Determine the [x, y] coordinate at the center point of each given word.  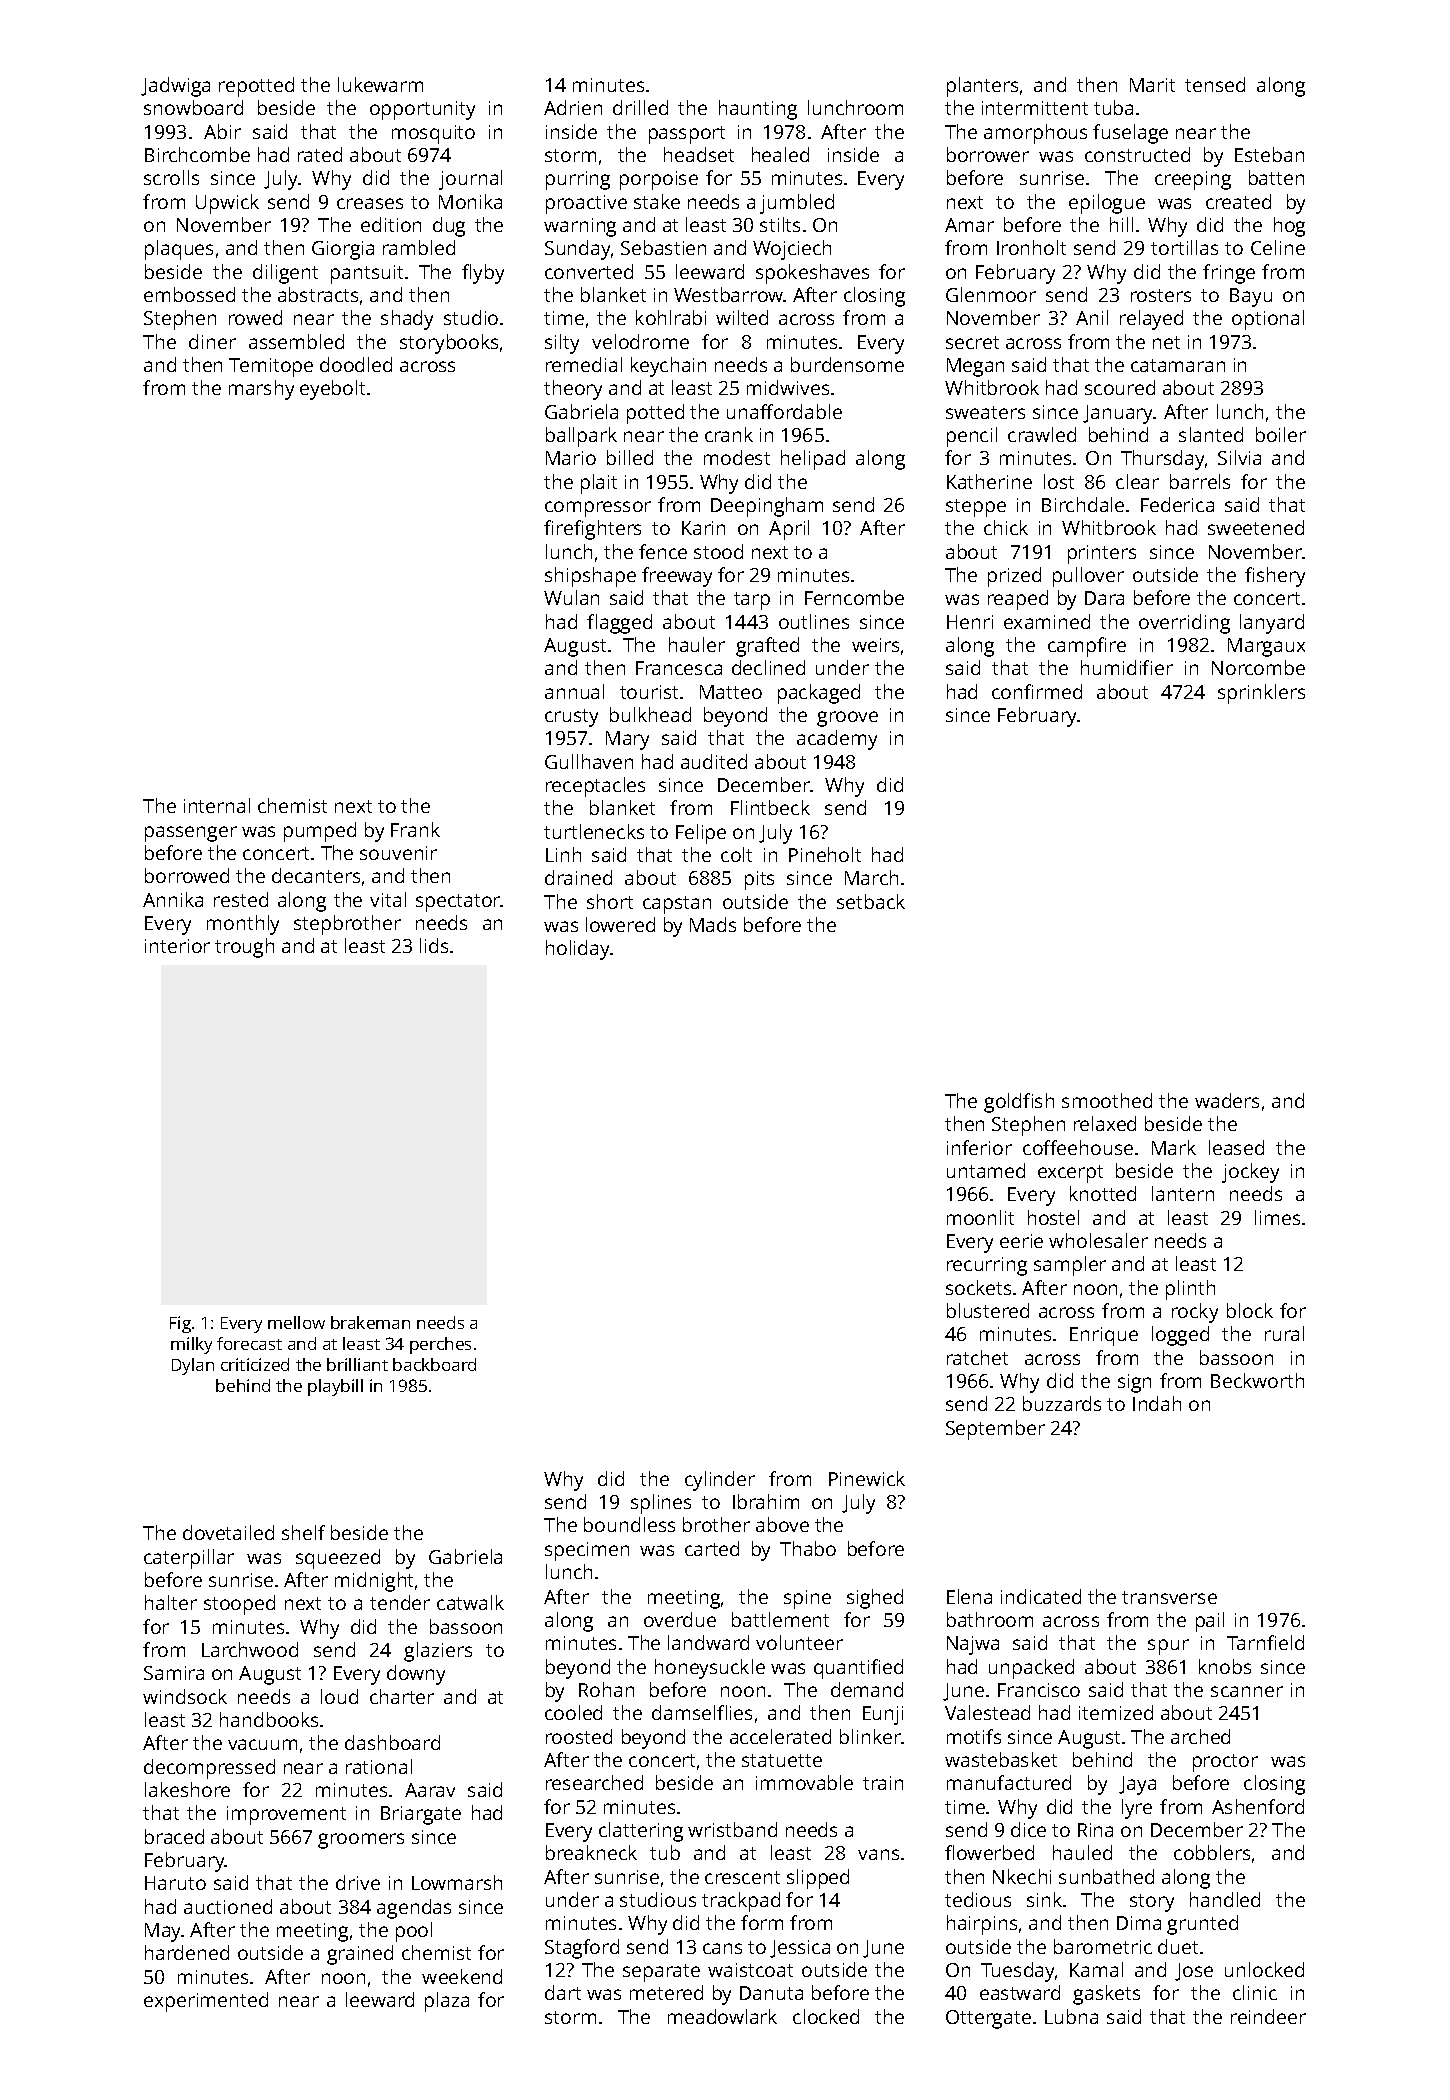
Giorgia [343, 250]
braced [174, 1836]
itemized [1116, 1712]
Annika [173, 899]
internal [217, 805]
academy [837, 740]
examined [1047, 621]
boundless [629, 1524]
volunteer [799, 1642]
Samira [174, 1673]
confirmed [1037, 691]
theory [573, 390]
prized [1014, 577]
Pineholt [825, 854]
